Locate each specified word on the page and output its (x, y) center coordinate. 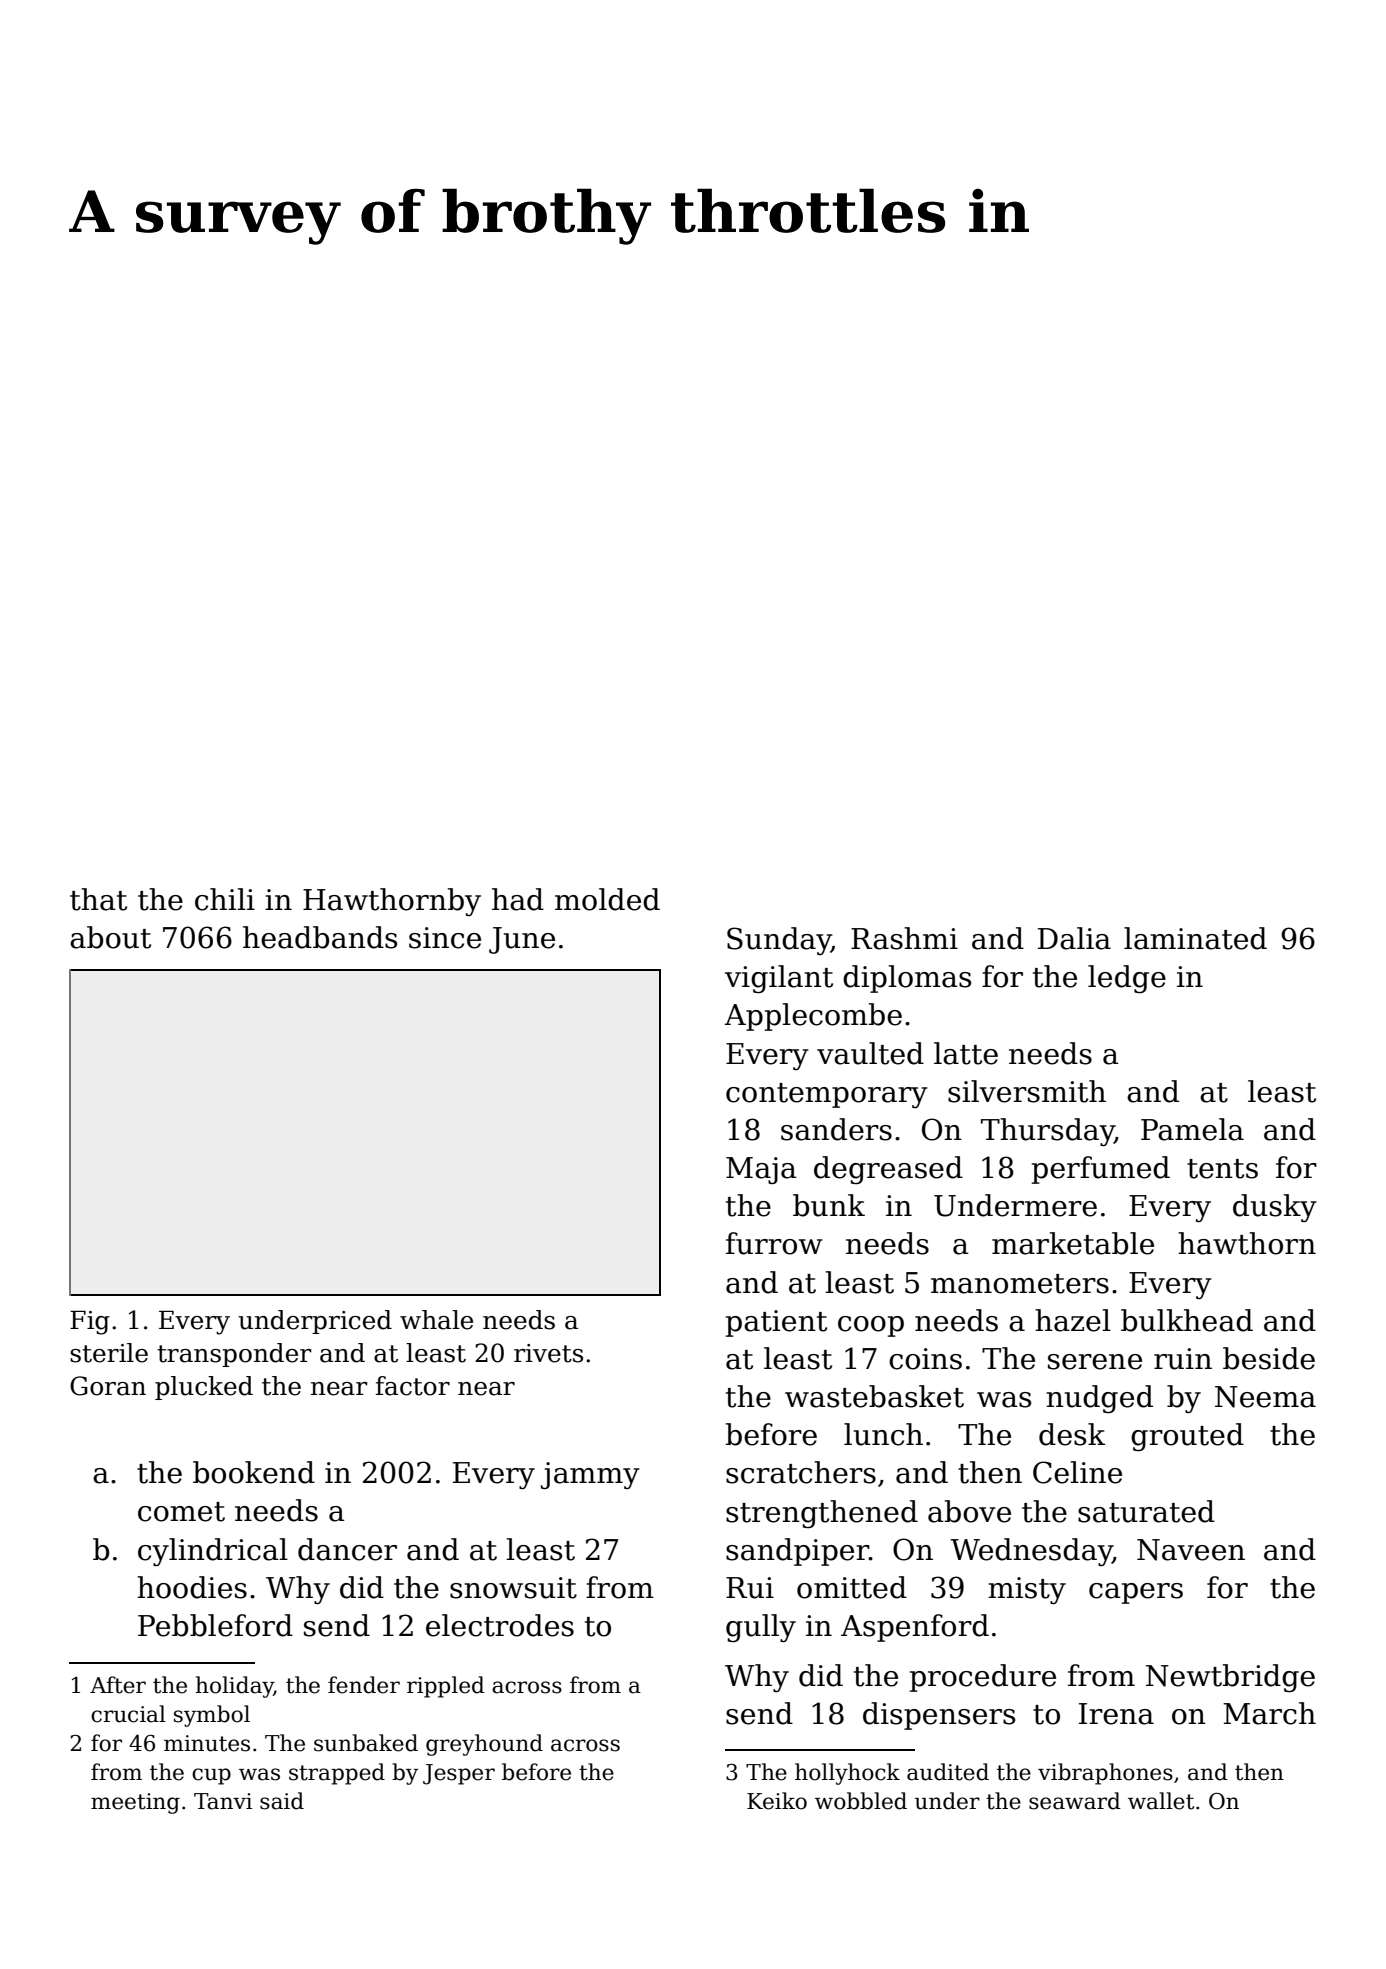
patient (776, 1323)
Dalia (1074, 938)
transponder (234, 1355)
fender (364, 1685)
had (518, 899)
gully (761, 1628)
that (98, 899)
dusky (1275, 1208)
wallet (1161, 1801)
